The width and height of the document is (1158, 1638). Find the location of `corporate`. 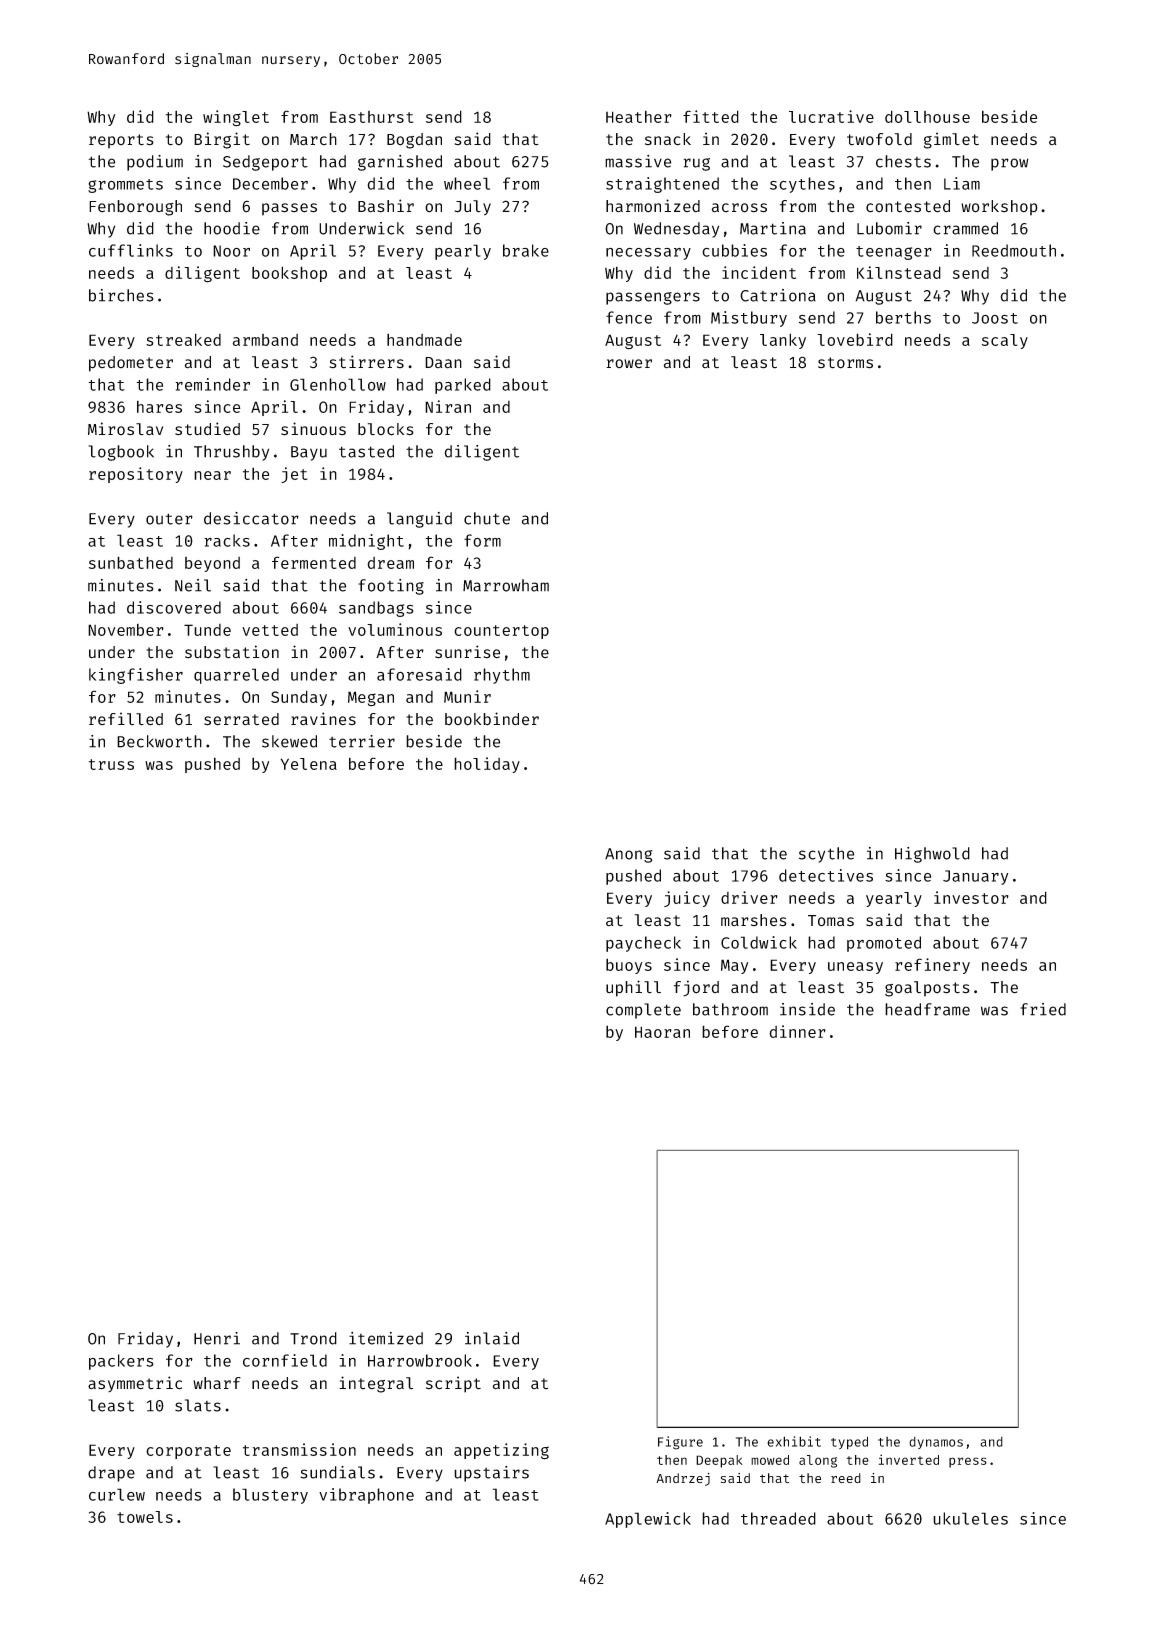

corporate is located at coordinates (188, 1452).
